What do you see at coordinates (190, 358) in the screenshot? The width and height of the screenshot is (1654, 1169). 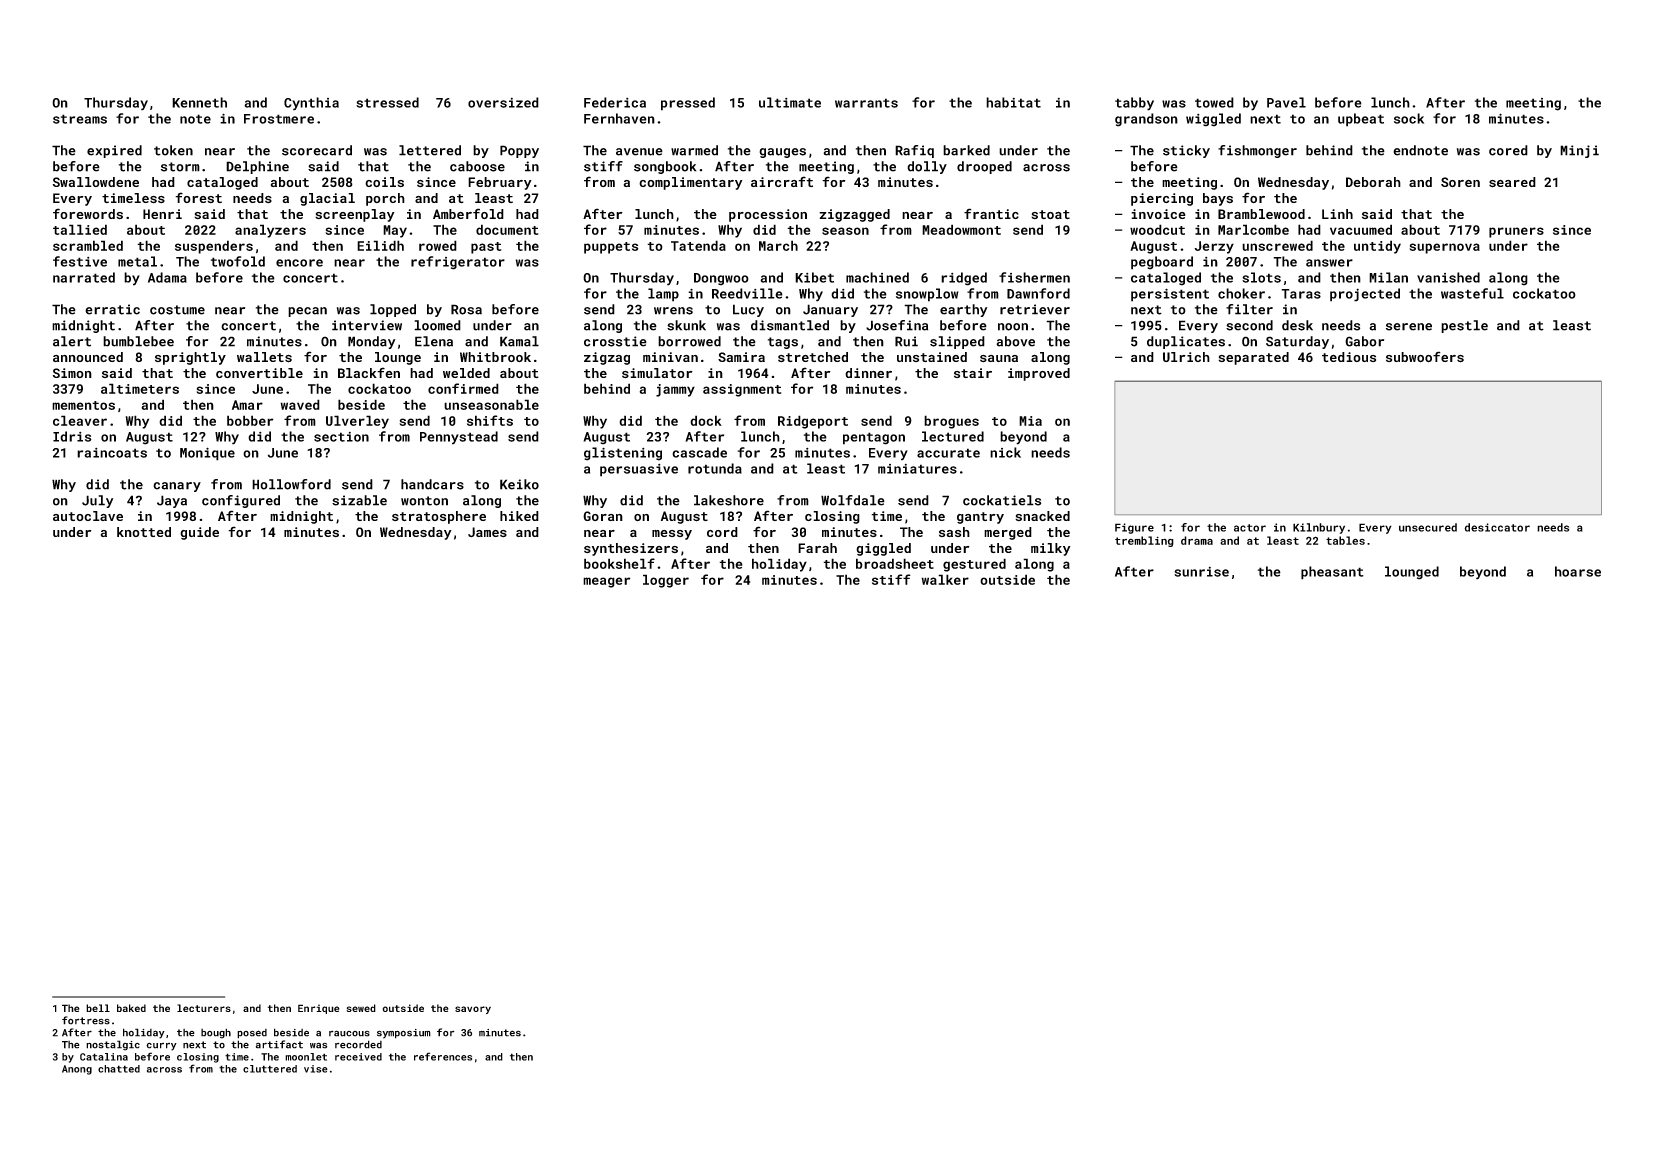 I see `sprightly` at bounding box center [190, 358].
